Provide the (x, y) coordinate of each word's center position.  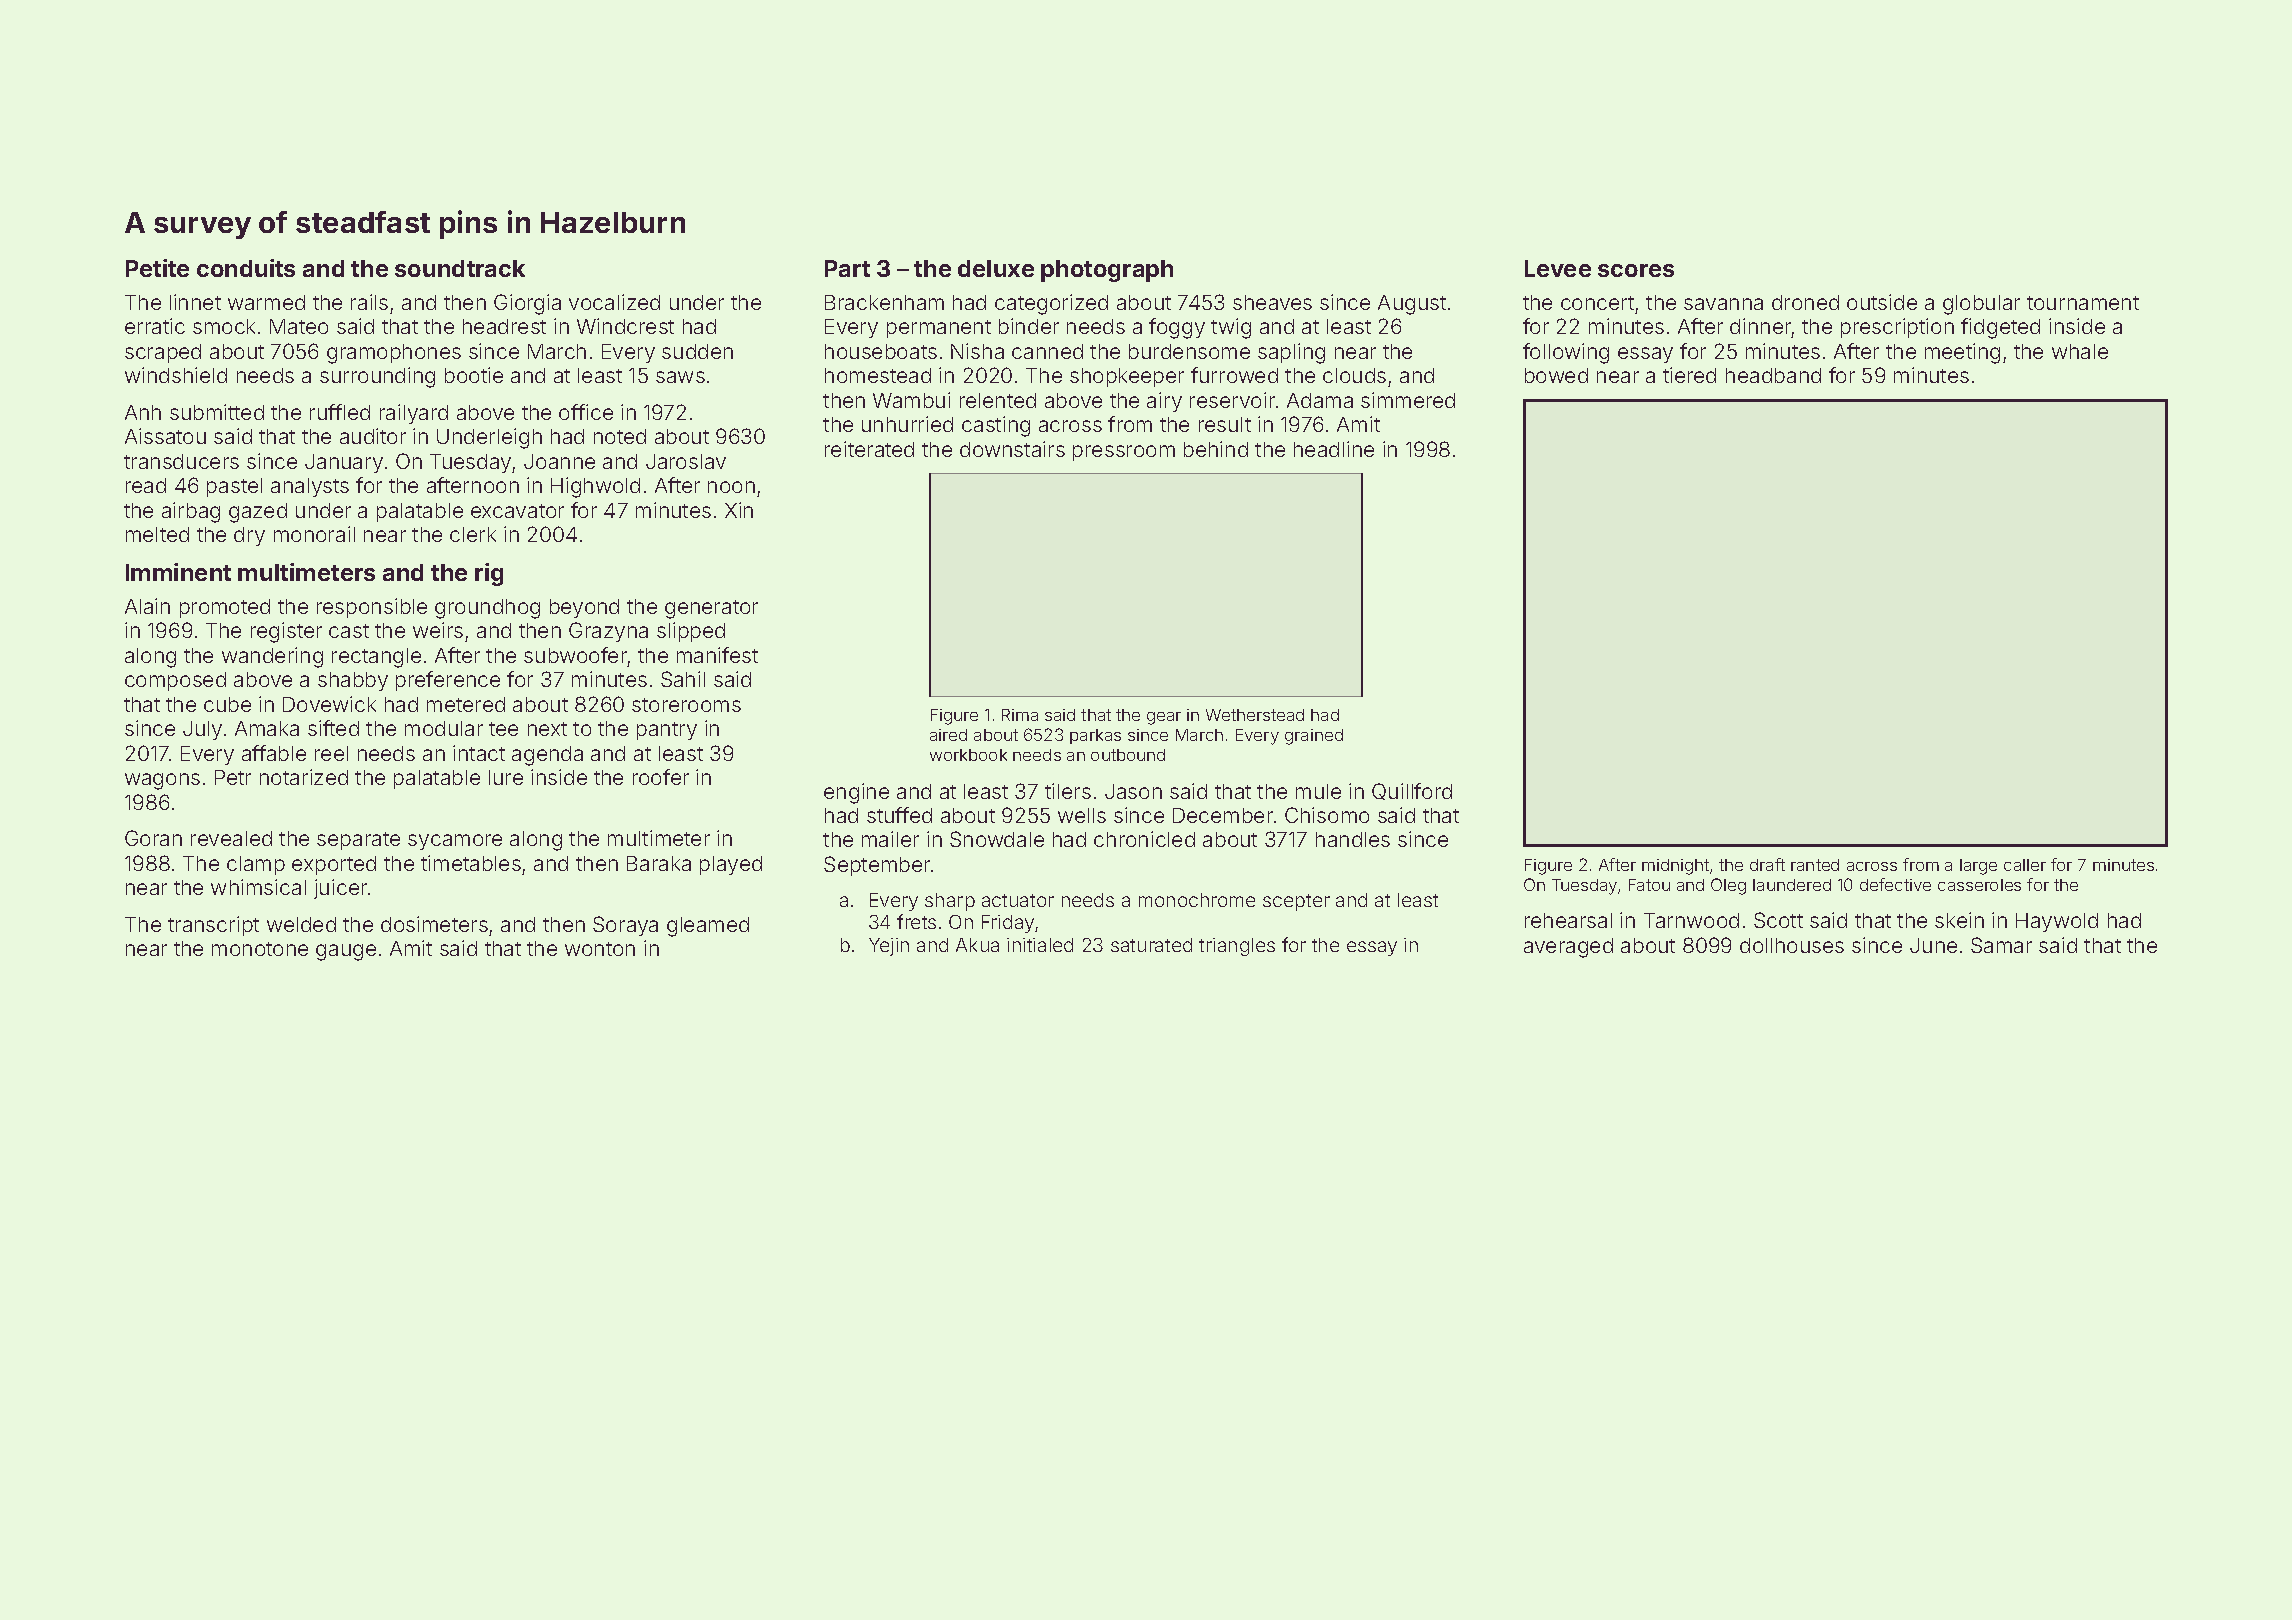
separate (358, 841)
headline (1334, 449)
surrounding (377, 377)
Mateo (299, 326)
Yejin (889, 947)
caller (2025, 865)
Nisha (977, 351)
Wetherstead (1255, 715)
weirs (438, 630)
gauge (346, 952)
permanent (939, 329)
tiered (1689, 375)
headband (1773, 375)
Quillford (1412, 791)
